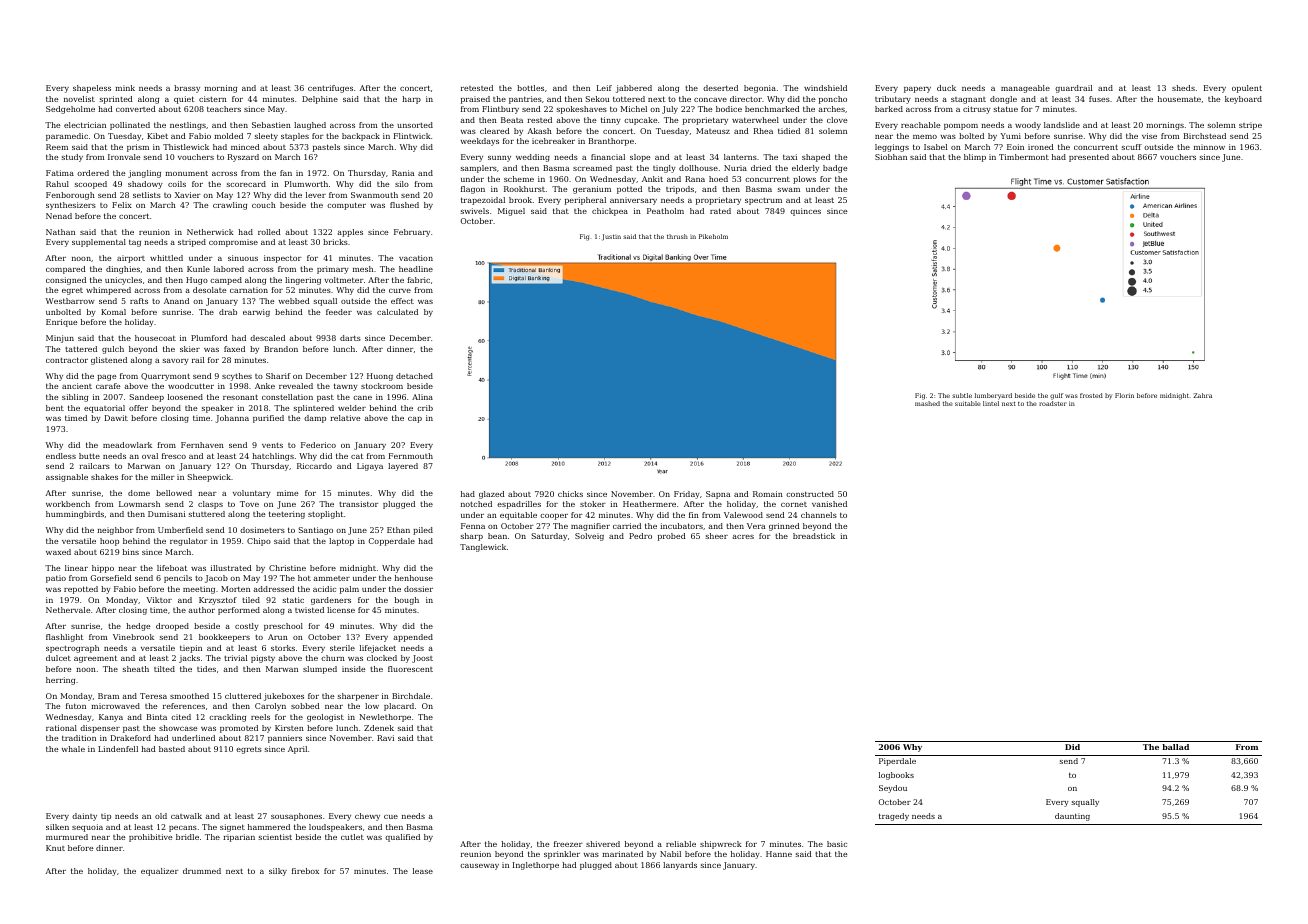 The image size is (1308, 924). Describe the element at coordinates (61, 456) in the image. I see `endless` at that location.
